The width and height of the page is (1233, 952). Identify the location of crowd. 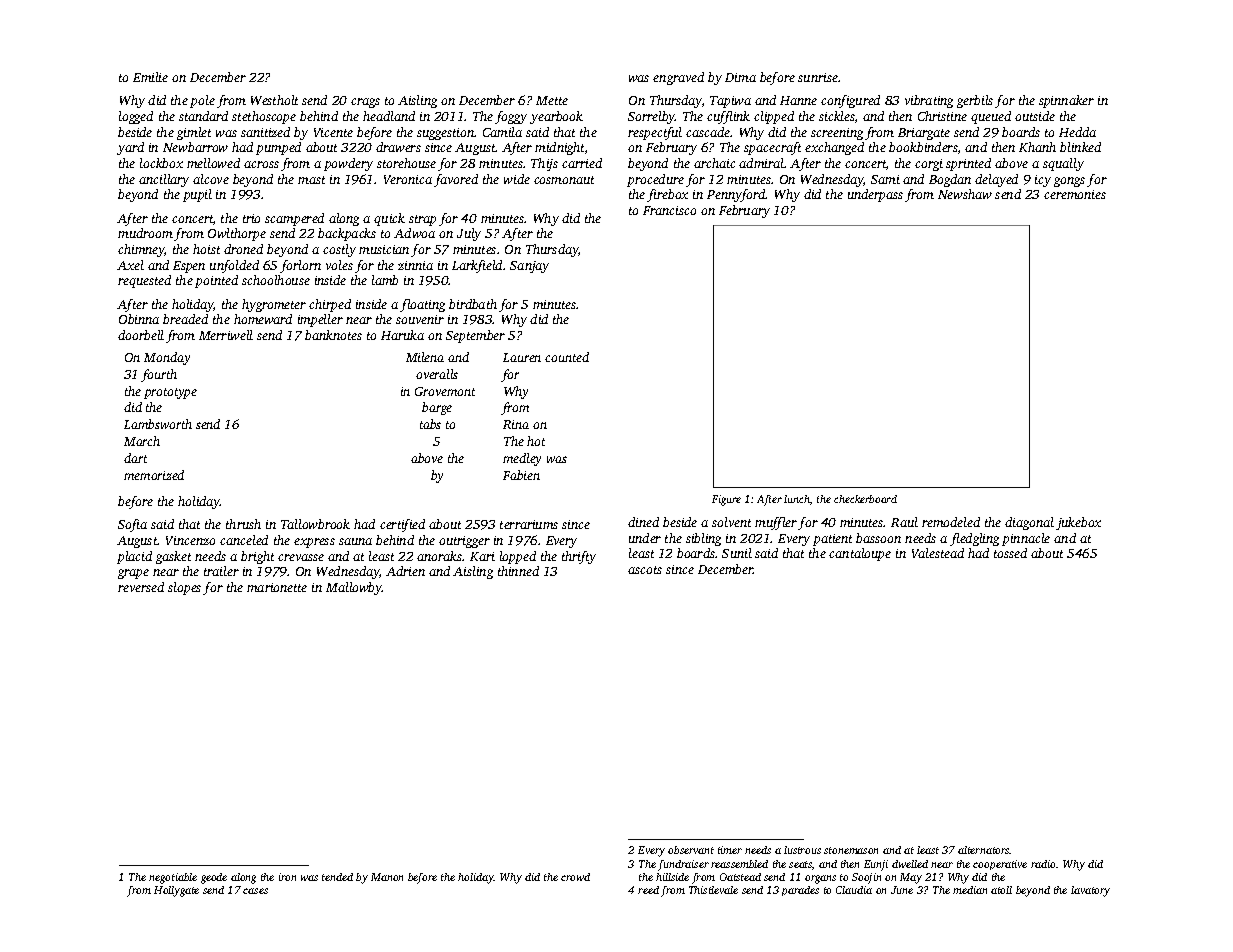
(575, 877).
